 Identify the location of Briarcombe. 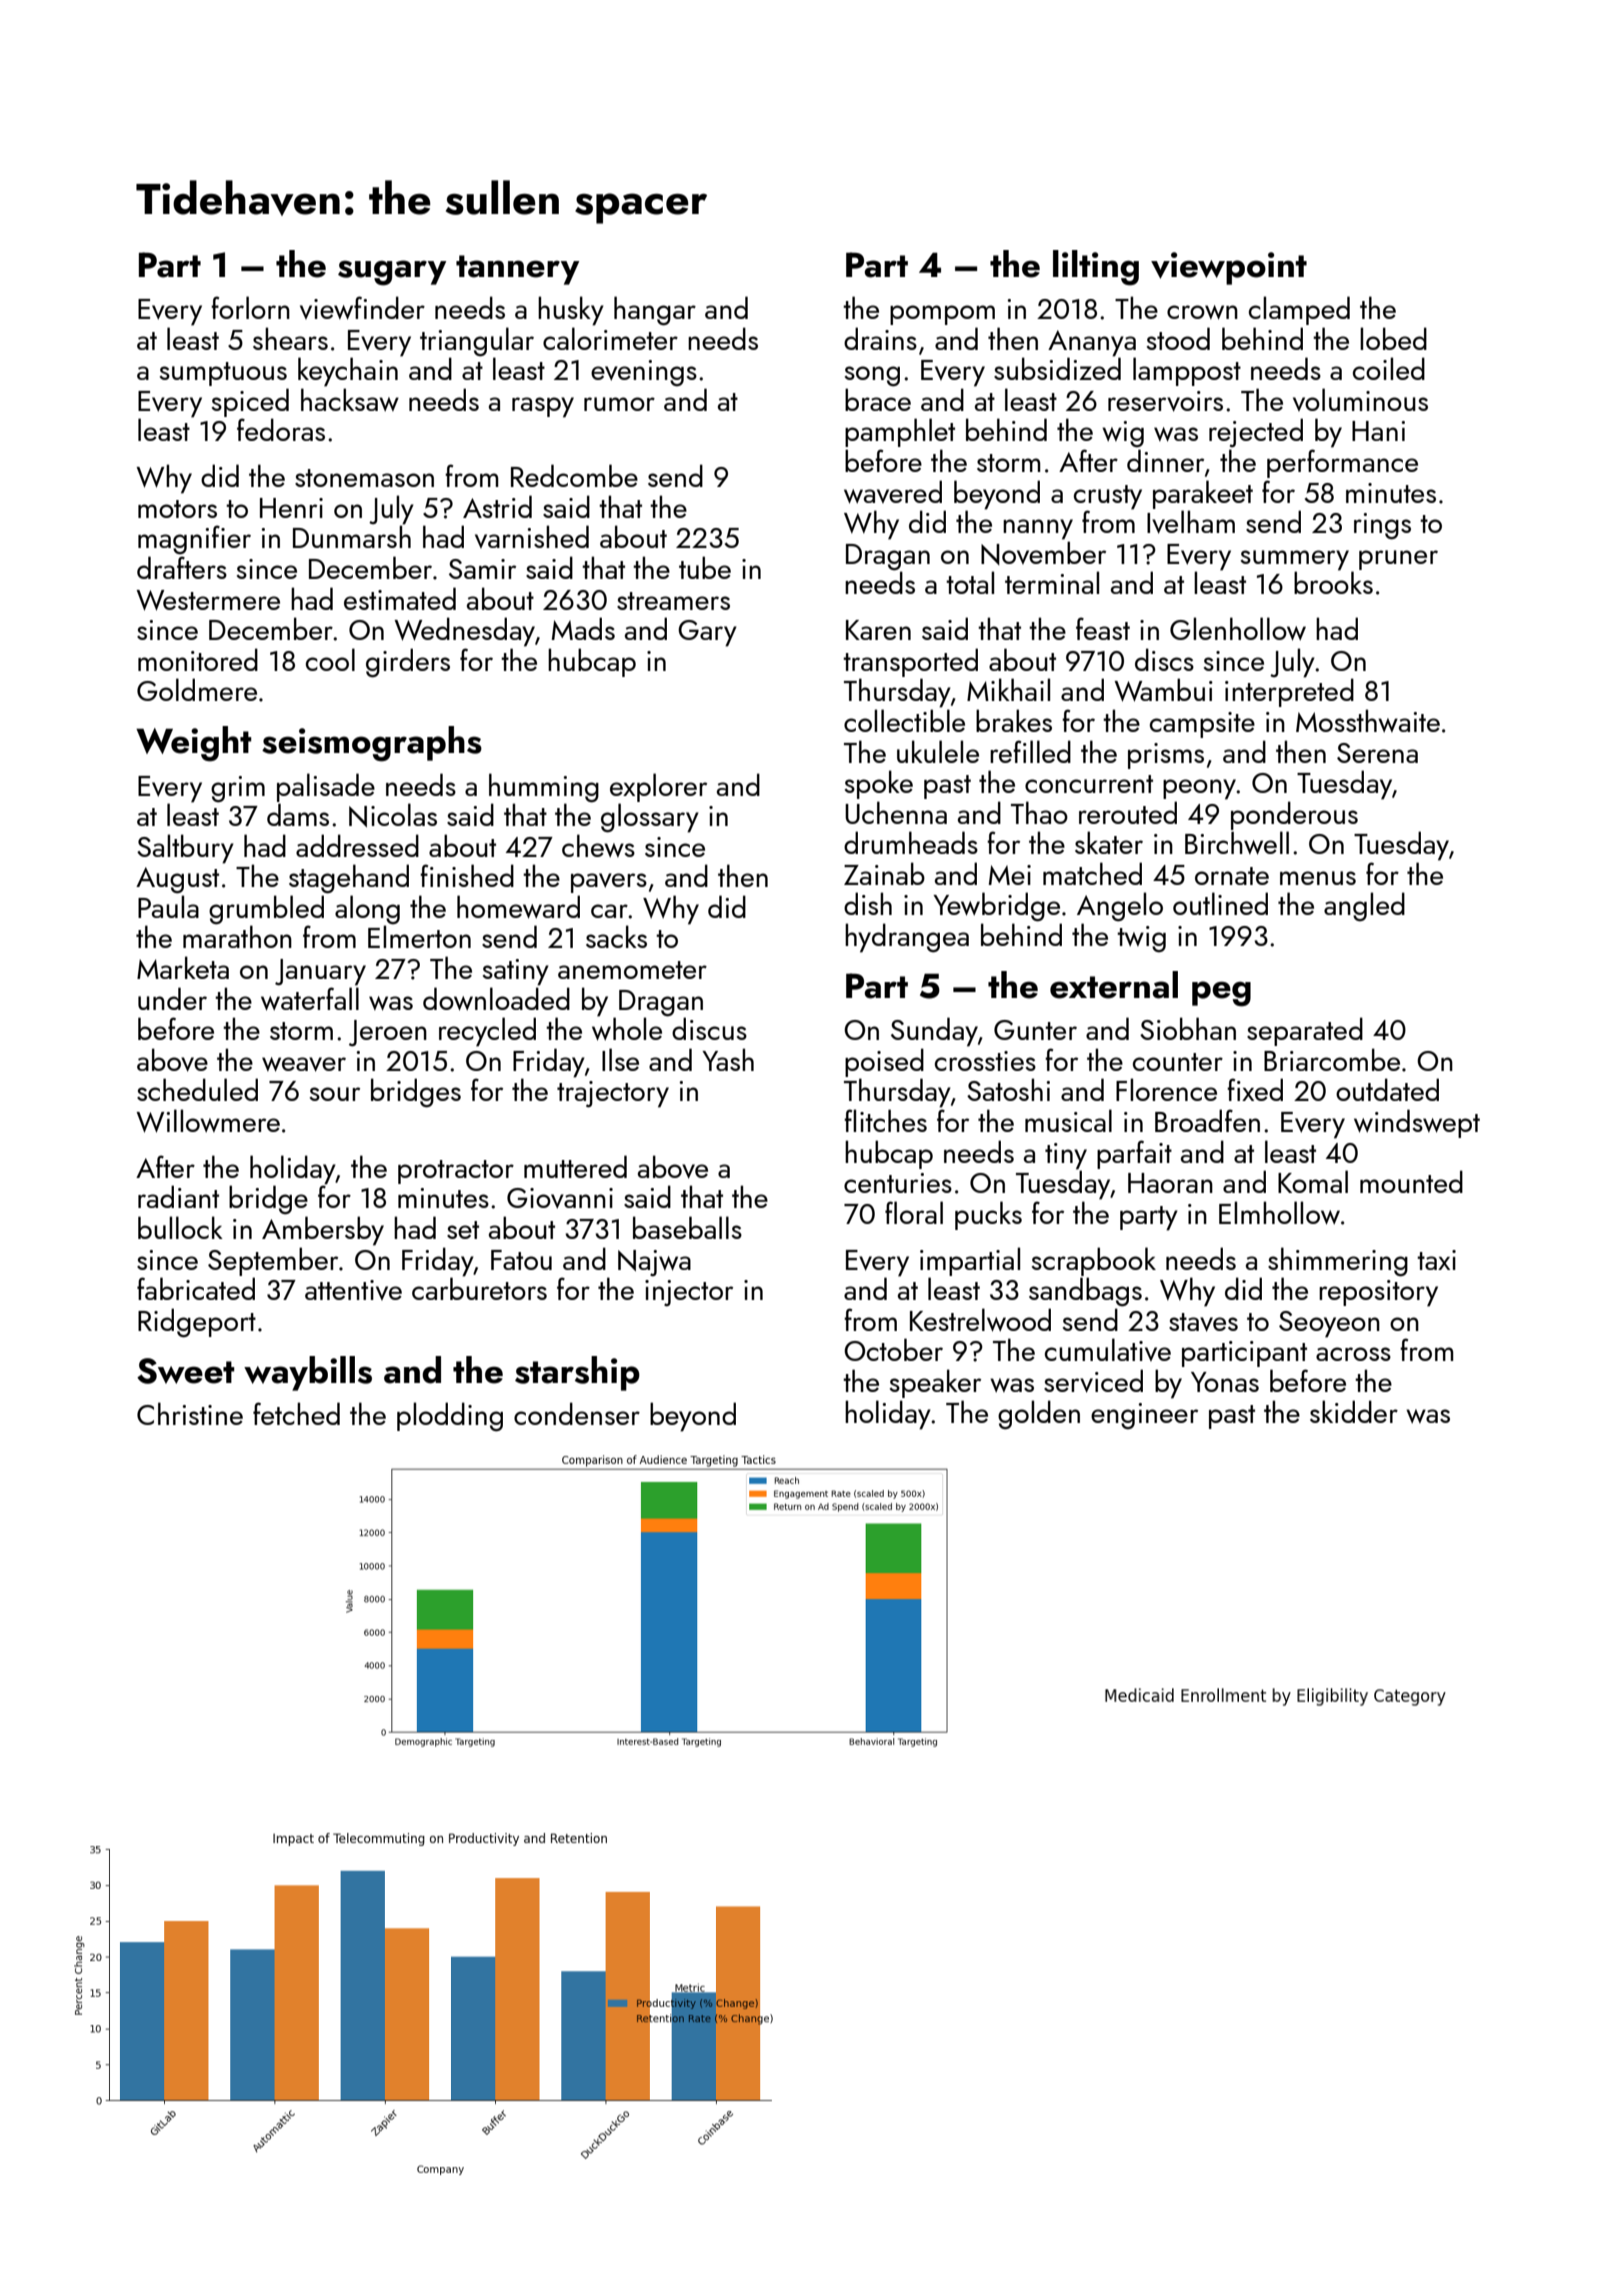
(1332, 1059).
